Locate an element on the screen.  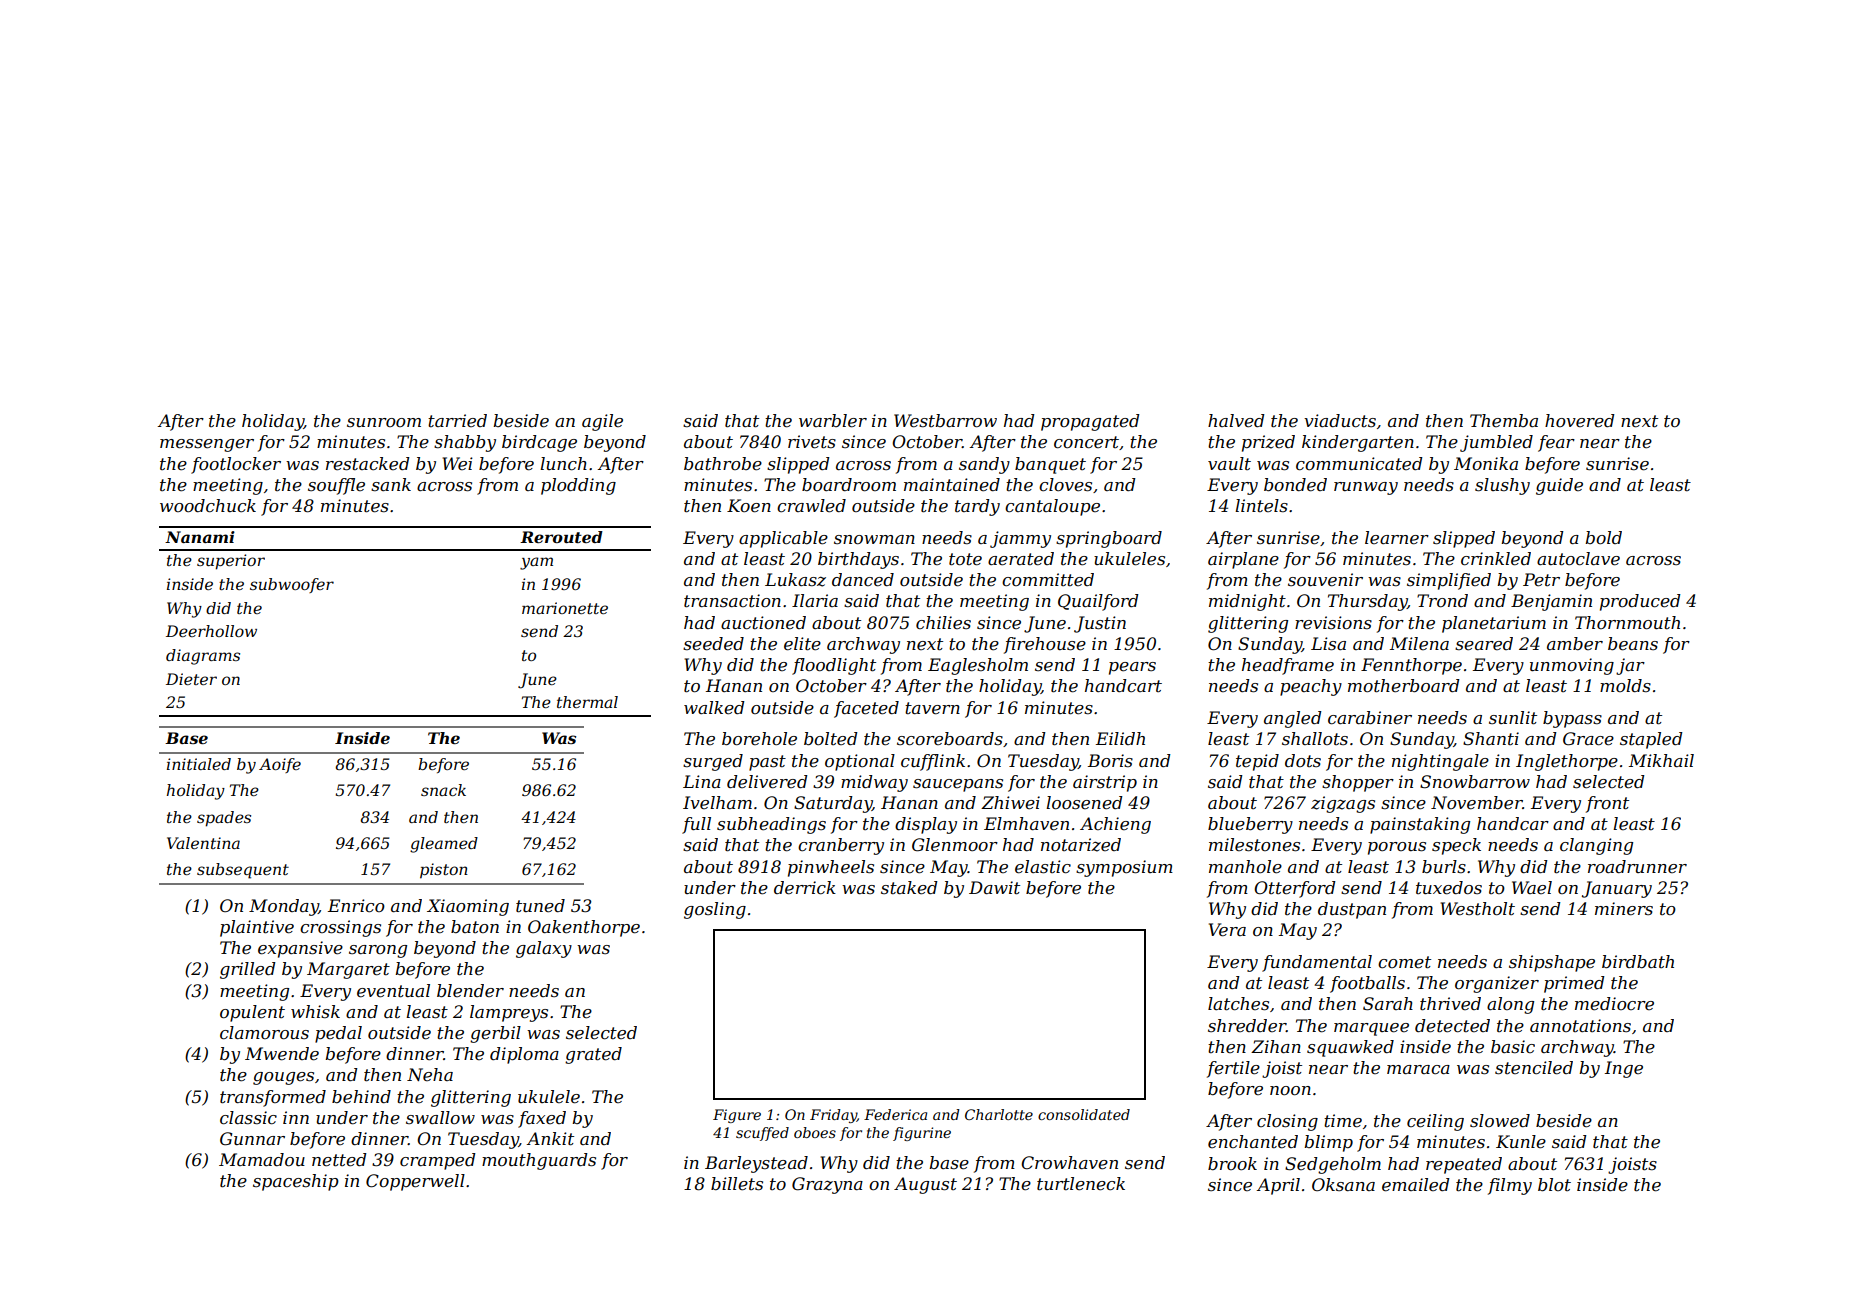
snowman is located at coordinates (874, 540).
